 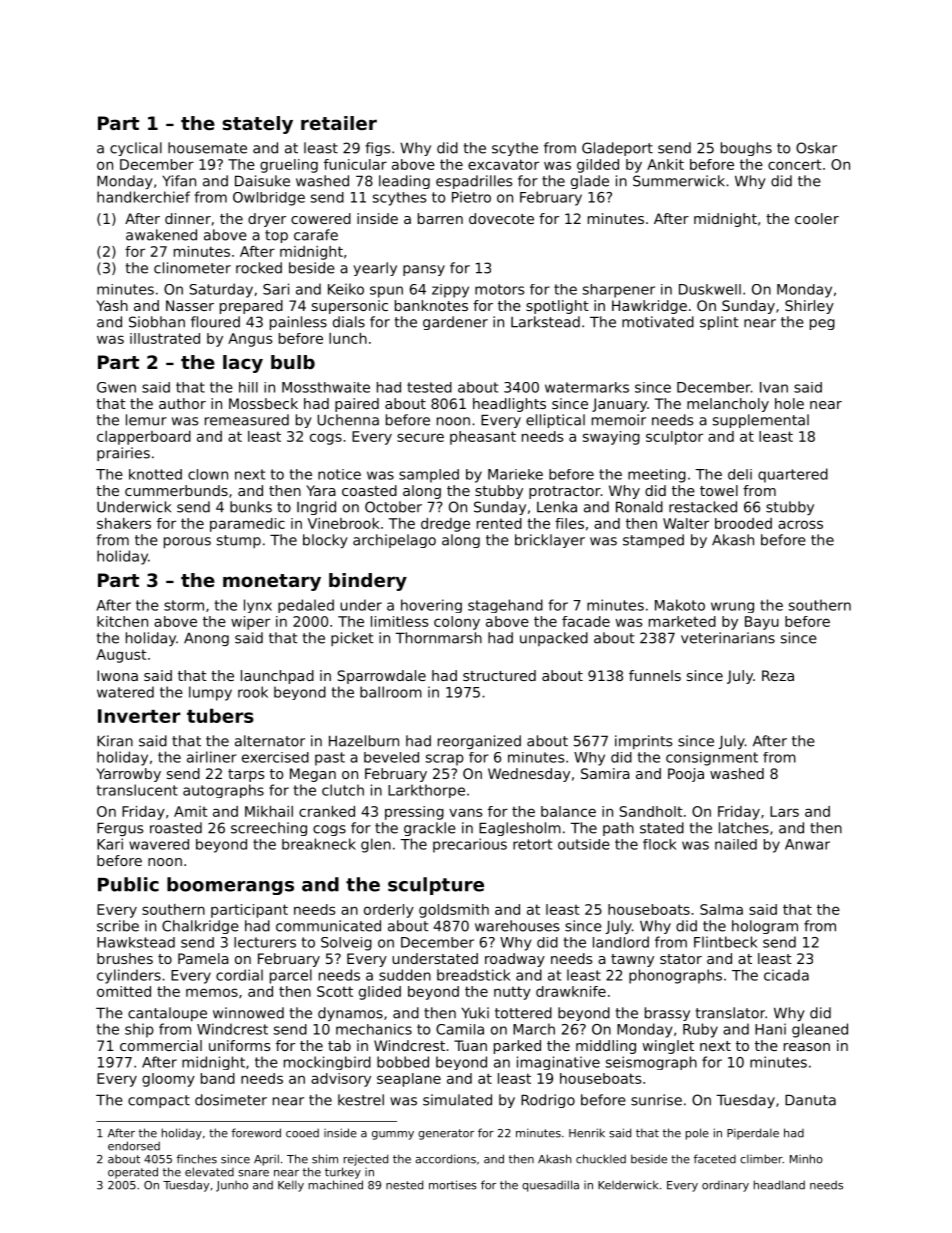 What do you see at coordinates (499, 289) in the document?
I see `motors` at bounding box center [499, 289].
